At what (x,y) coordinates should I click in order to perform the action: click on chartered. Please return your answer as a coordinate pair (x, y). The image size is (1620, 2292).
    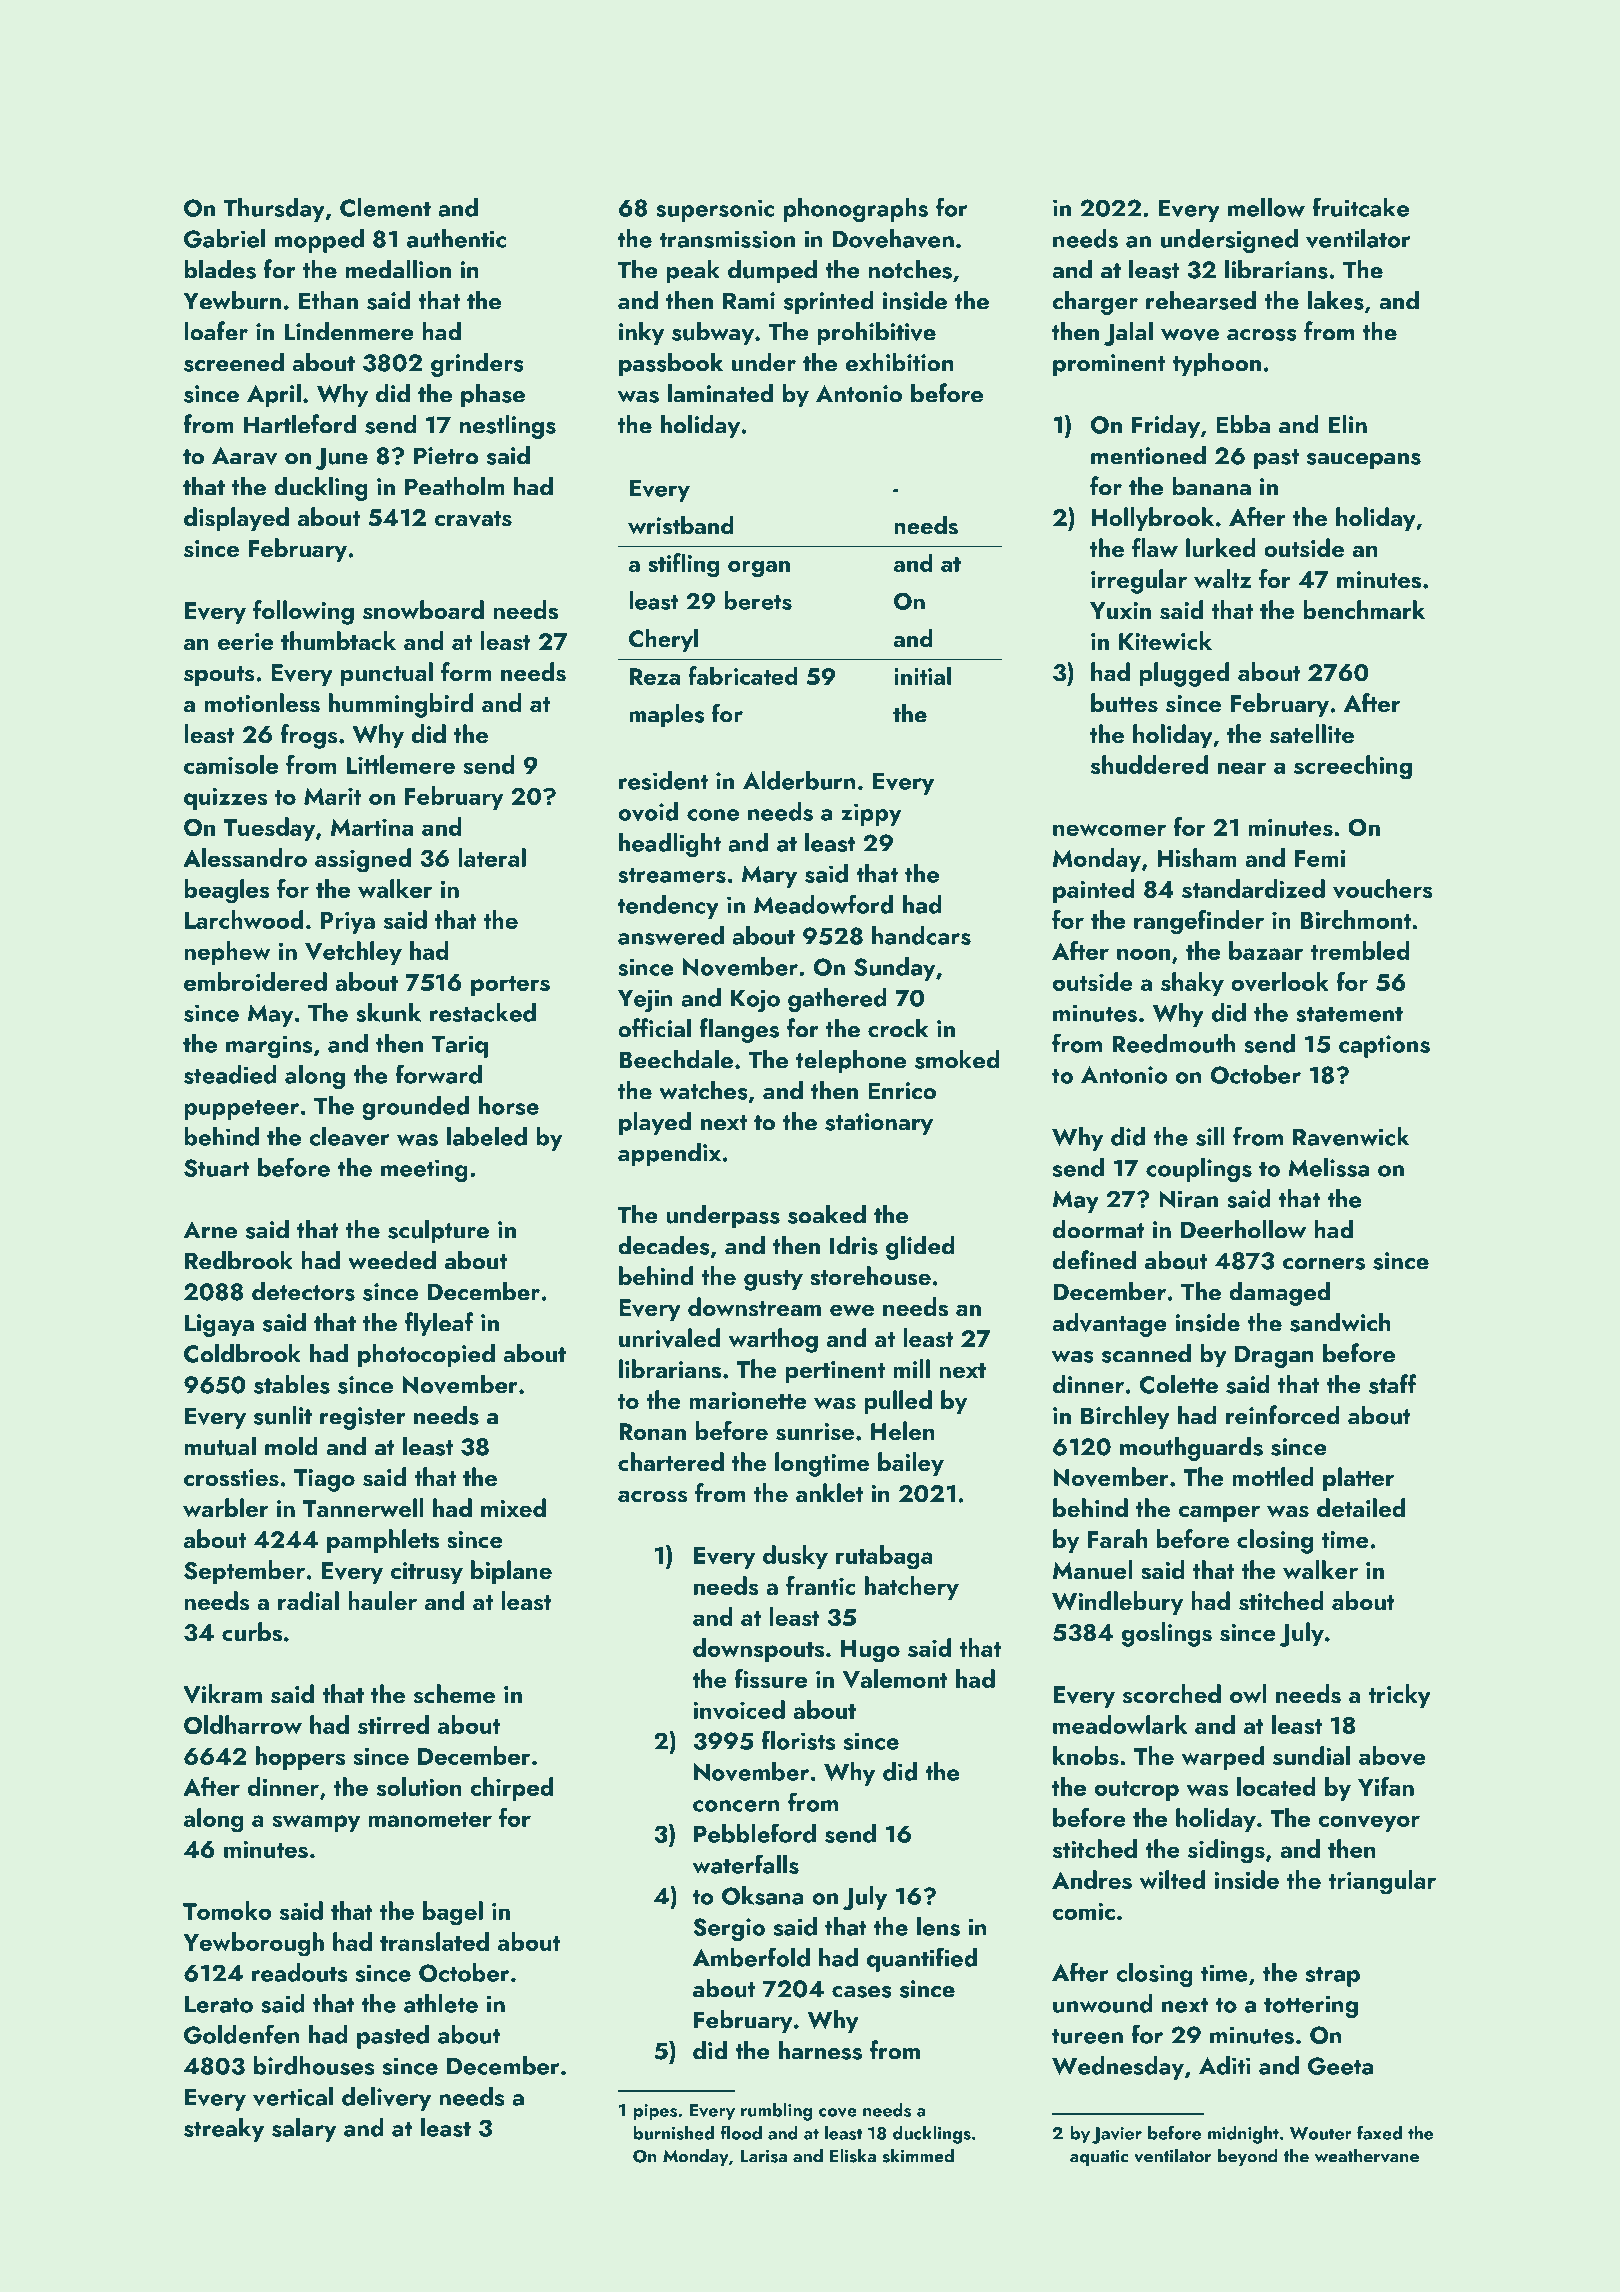
    Looking at the image, I should click on (671, 1461).
